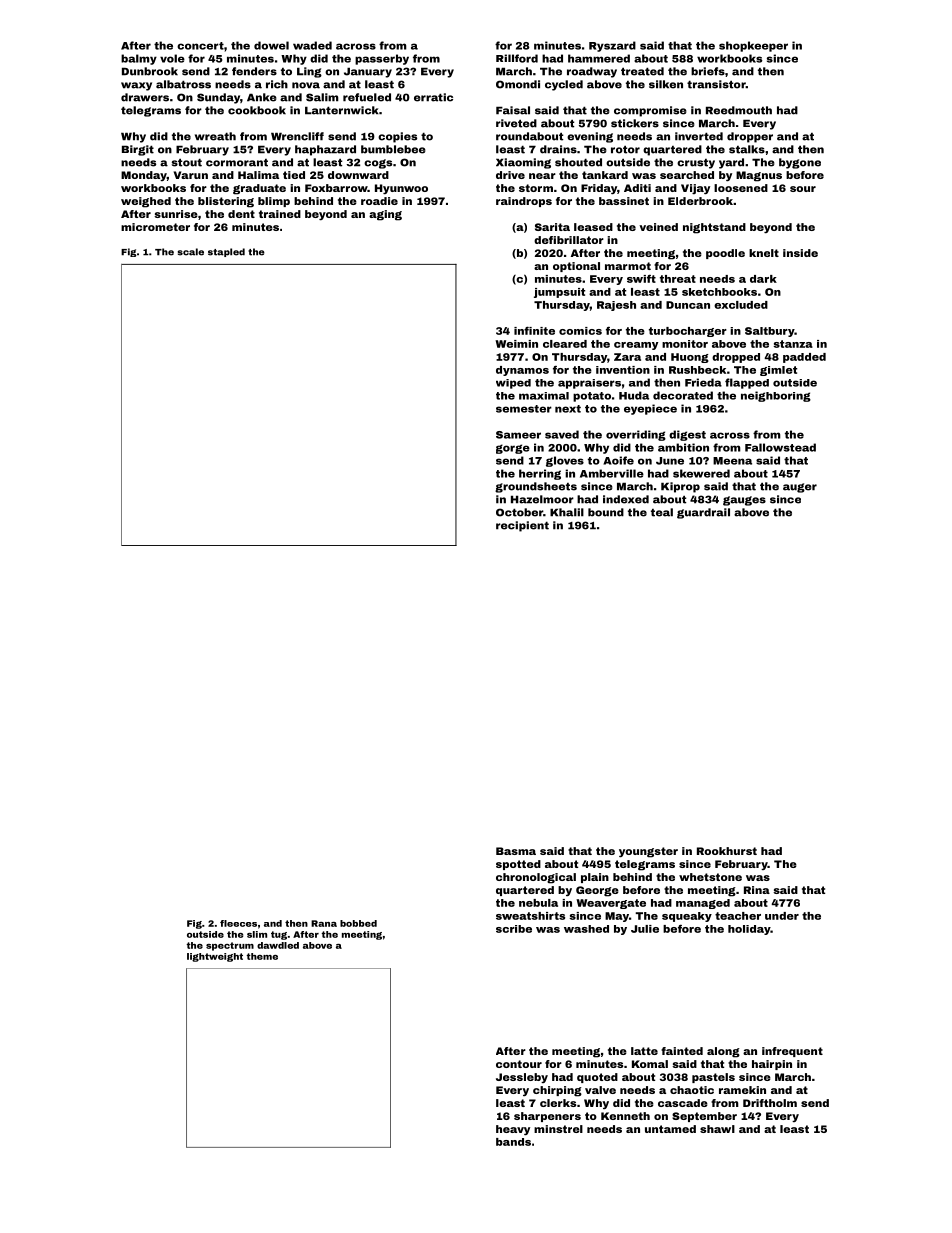  Describe the element at coordinates (262, 956) in the screenshot. I see `theme` at that location.
